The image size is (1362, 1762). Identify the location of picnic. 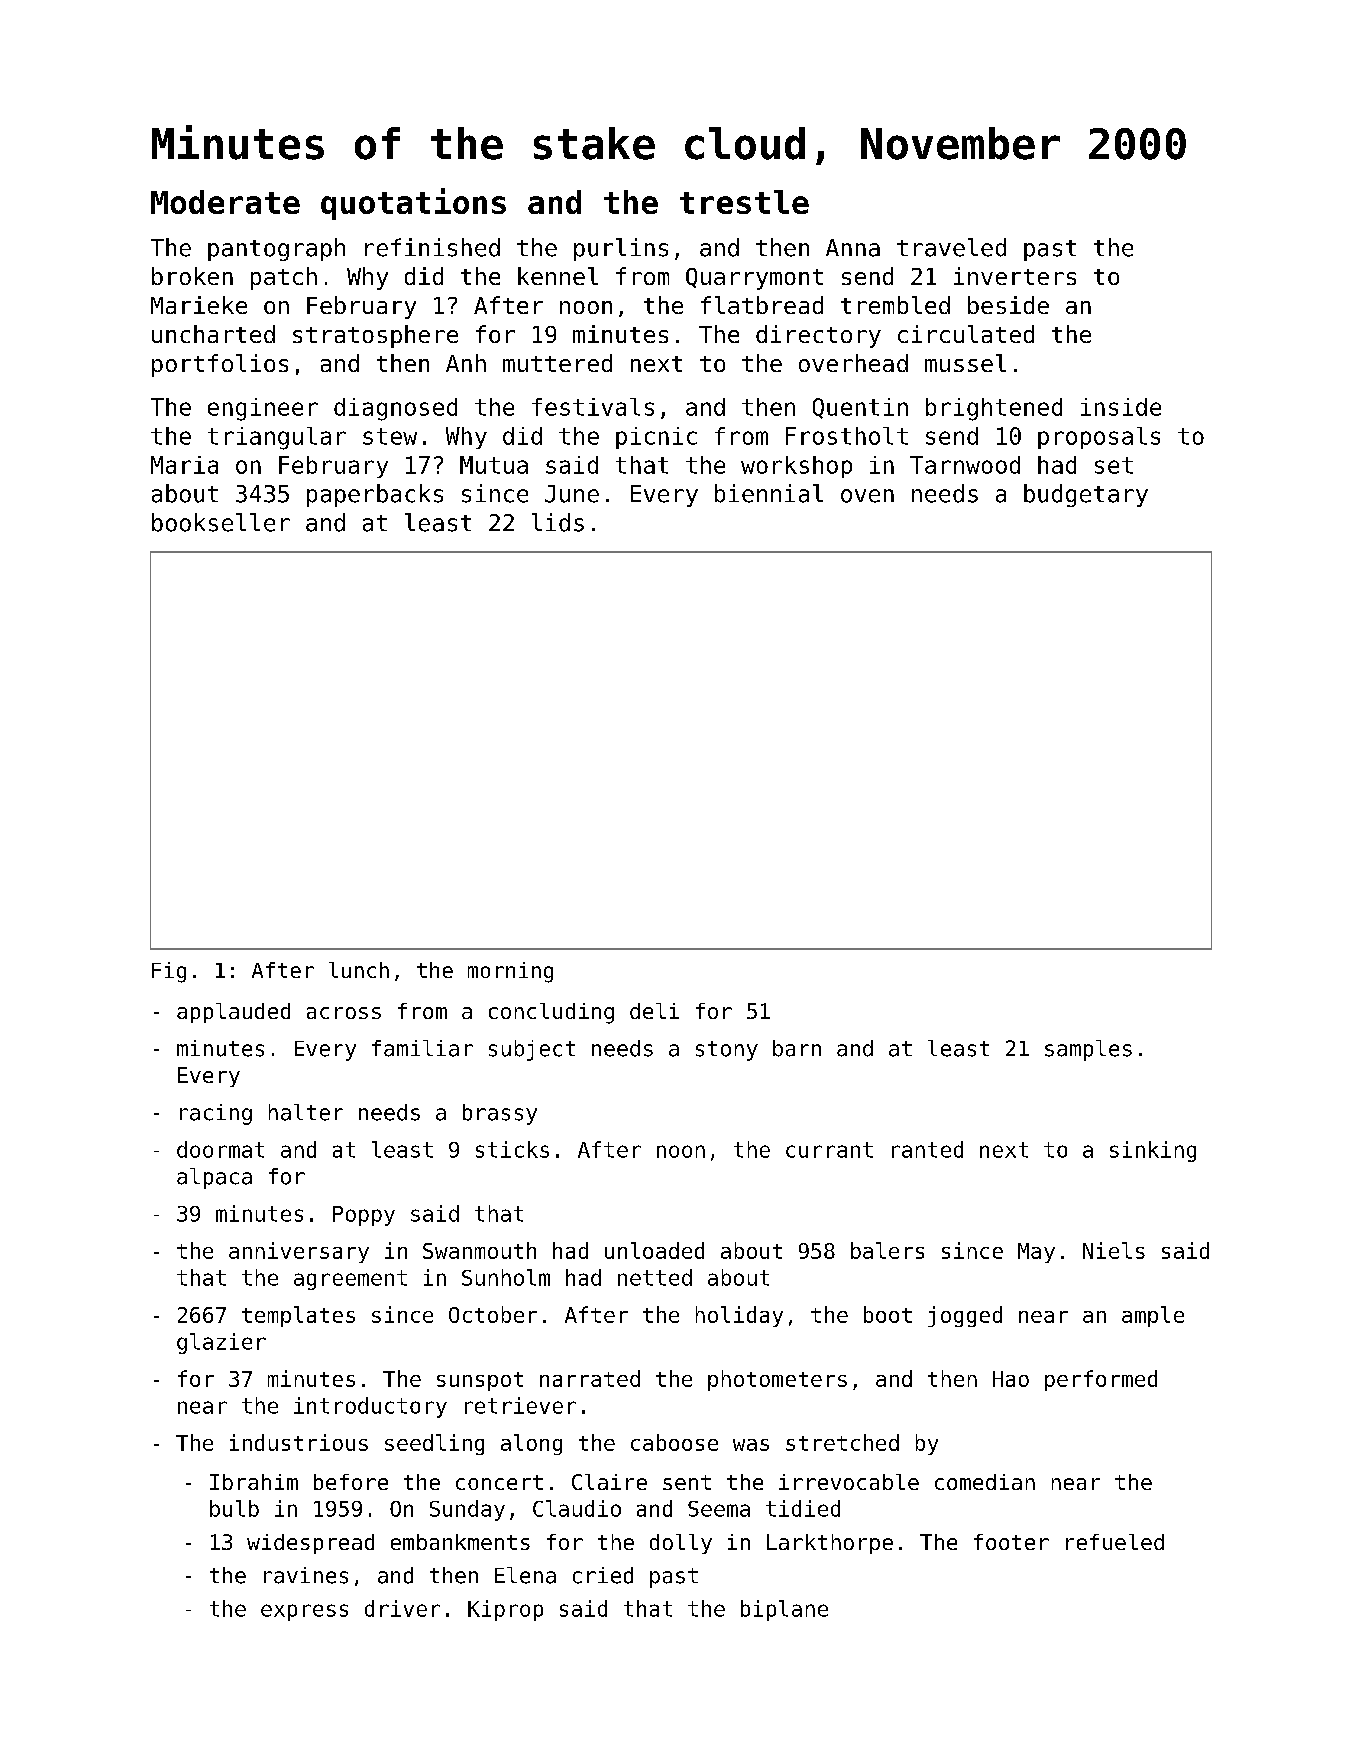
(656, 438).
